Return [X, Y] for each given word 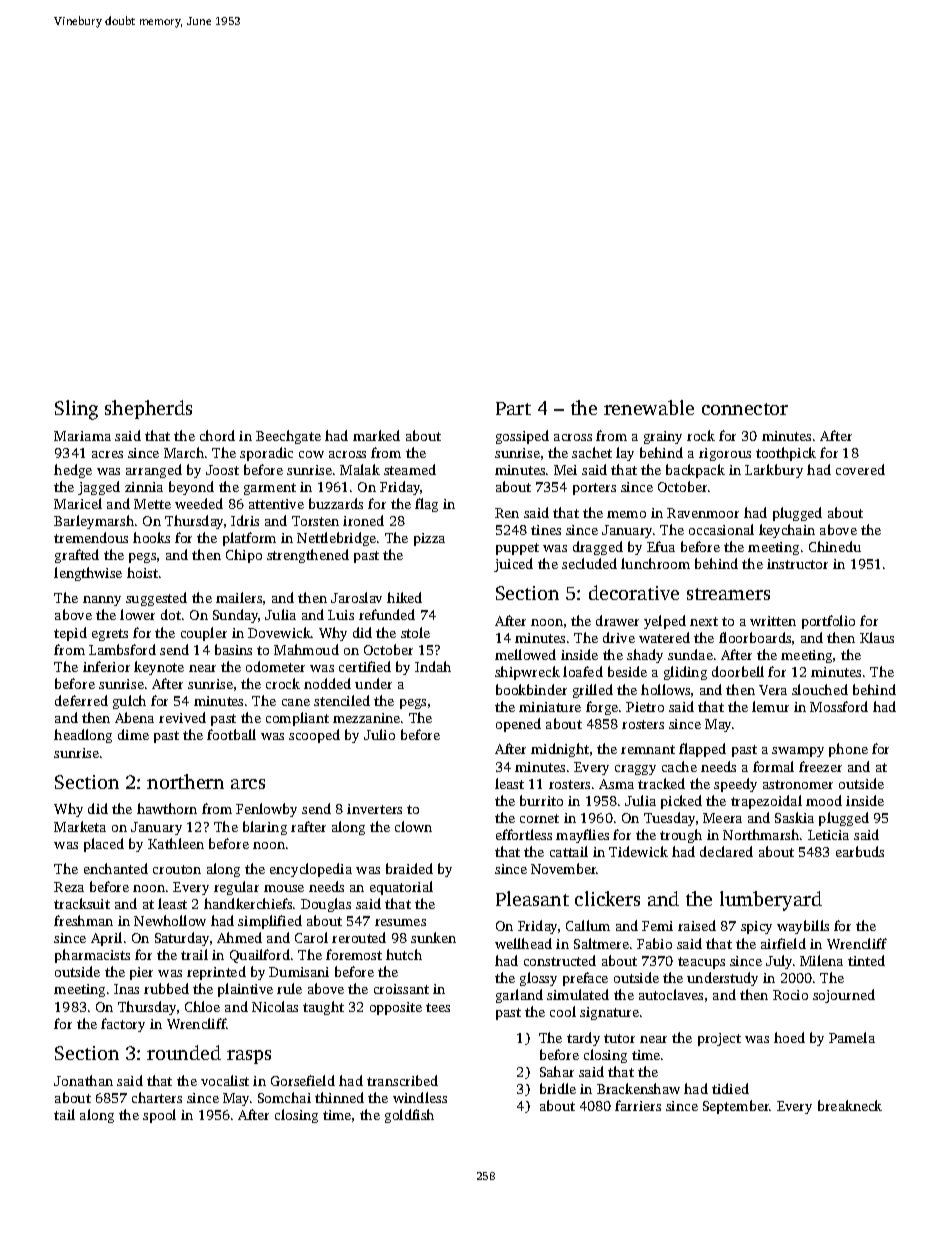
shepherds [148, 409]
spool [159, 1116]
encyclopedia [311, 870]
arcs [248, 784]
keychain [787, 531]
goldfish [409, 1116]
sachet [592, 452]
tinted [866, 960]
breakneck [850, 1105]
